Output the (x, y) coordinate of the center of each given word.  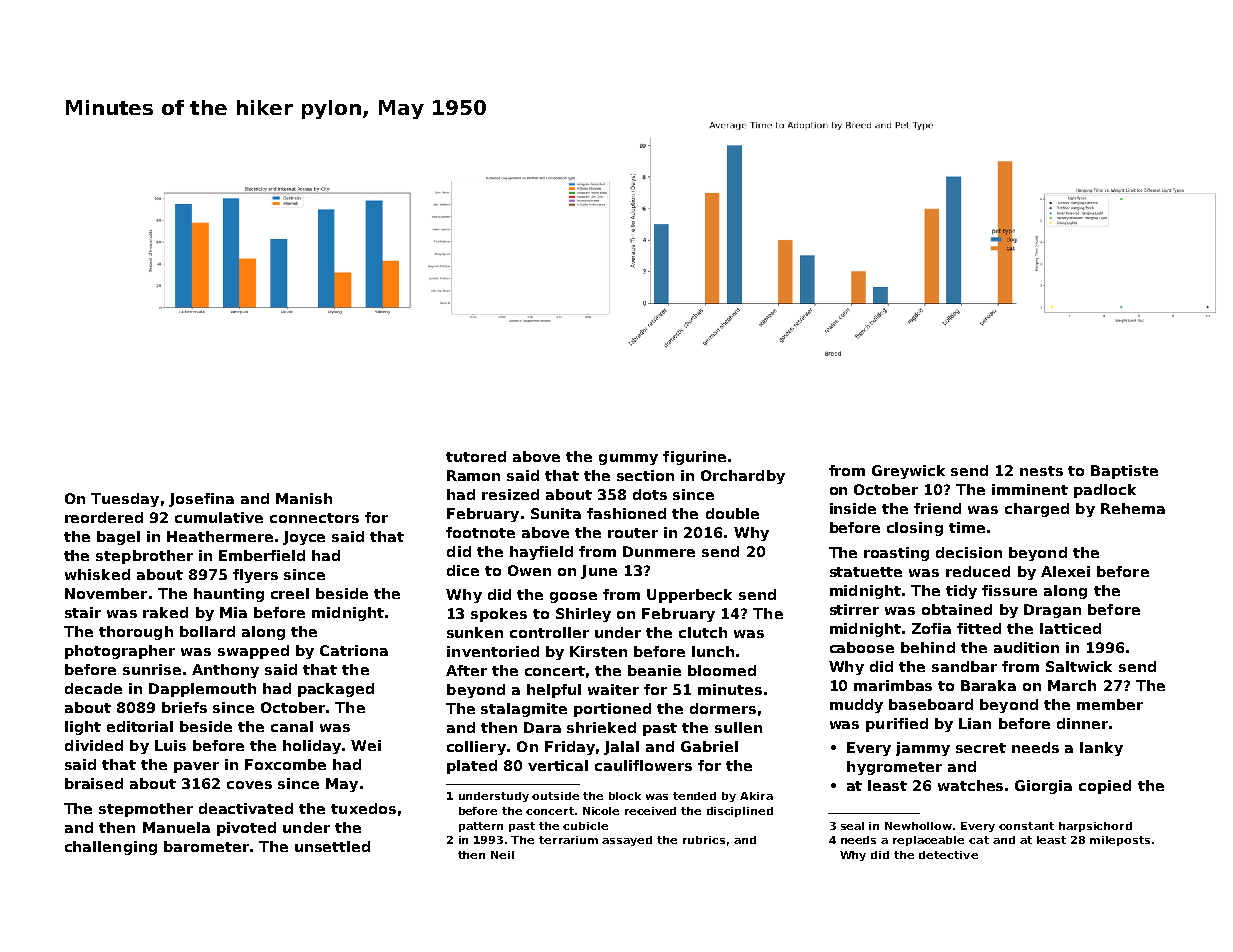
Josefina (201, 500)
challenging (111, 848)
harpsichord (1095, 827)
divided (94, 745)
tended (694, 796)
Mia (233, 612)
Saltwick (1079, 666)
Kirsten (598, 651)
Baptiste (1124, 472)
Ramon (473, 475)
